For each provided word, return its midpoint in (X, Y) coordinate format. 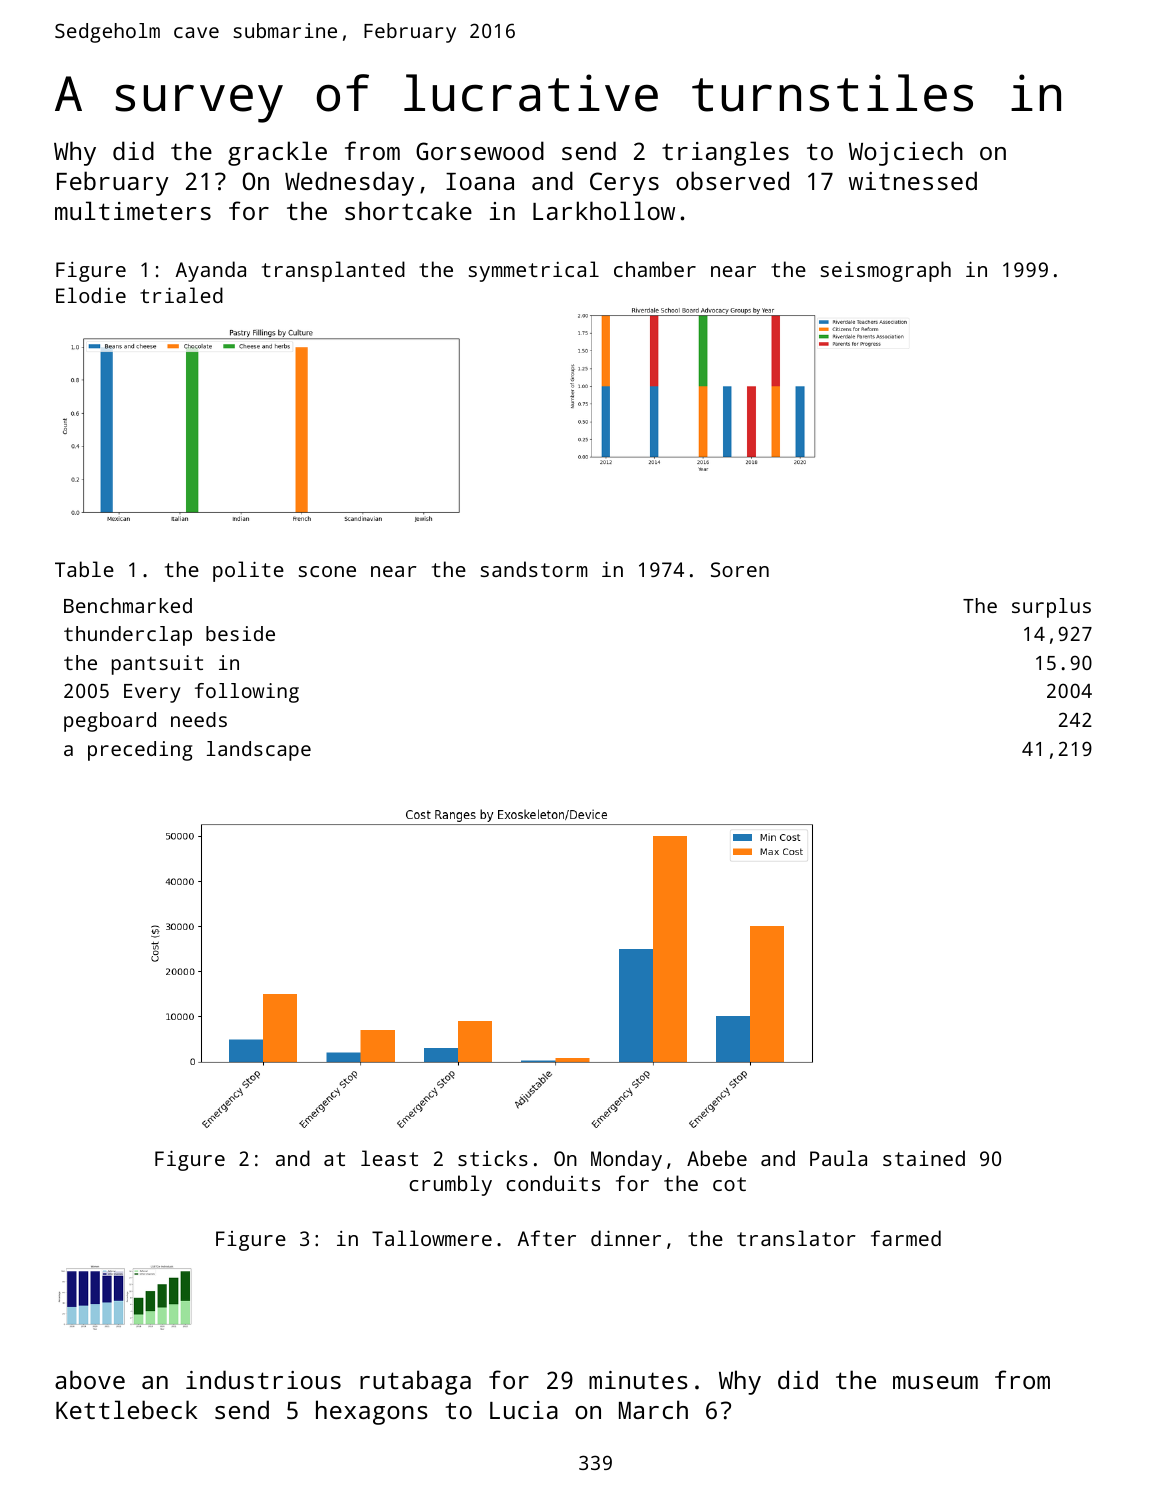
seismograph (885, 271)
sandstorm (534, 569)
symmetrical (533, 271)
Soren (740, 569)
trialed (181, 295)
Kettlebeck (127, 1409)
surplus (1051, 608)
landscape (259, 751)
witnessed (913, 180)
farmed (906, 1238)
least (389, 1158)
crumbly (450, 1185)
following (247, 693)
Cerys (624, 184)
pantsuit (157, 665)
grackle (277, 153)
